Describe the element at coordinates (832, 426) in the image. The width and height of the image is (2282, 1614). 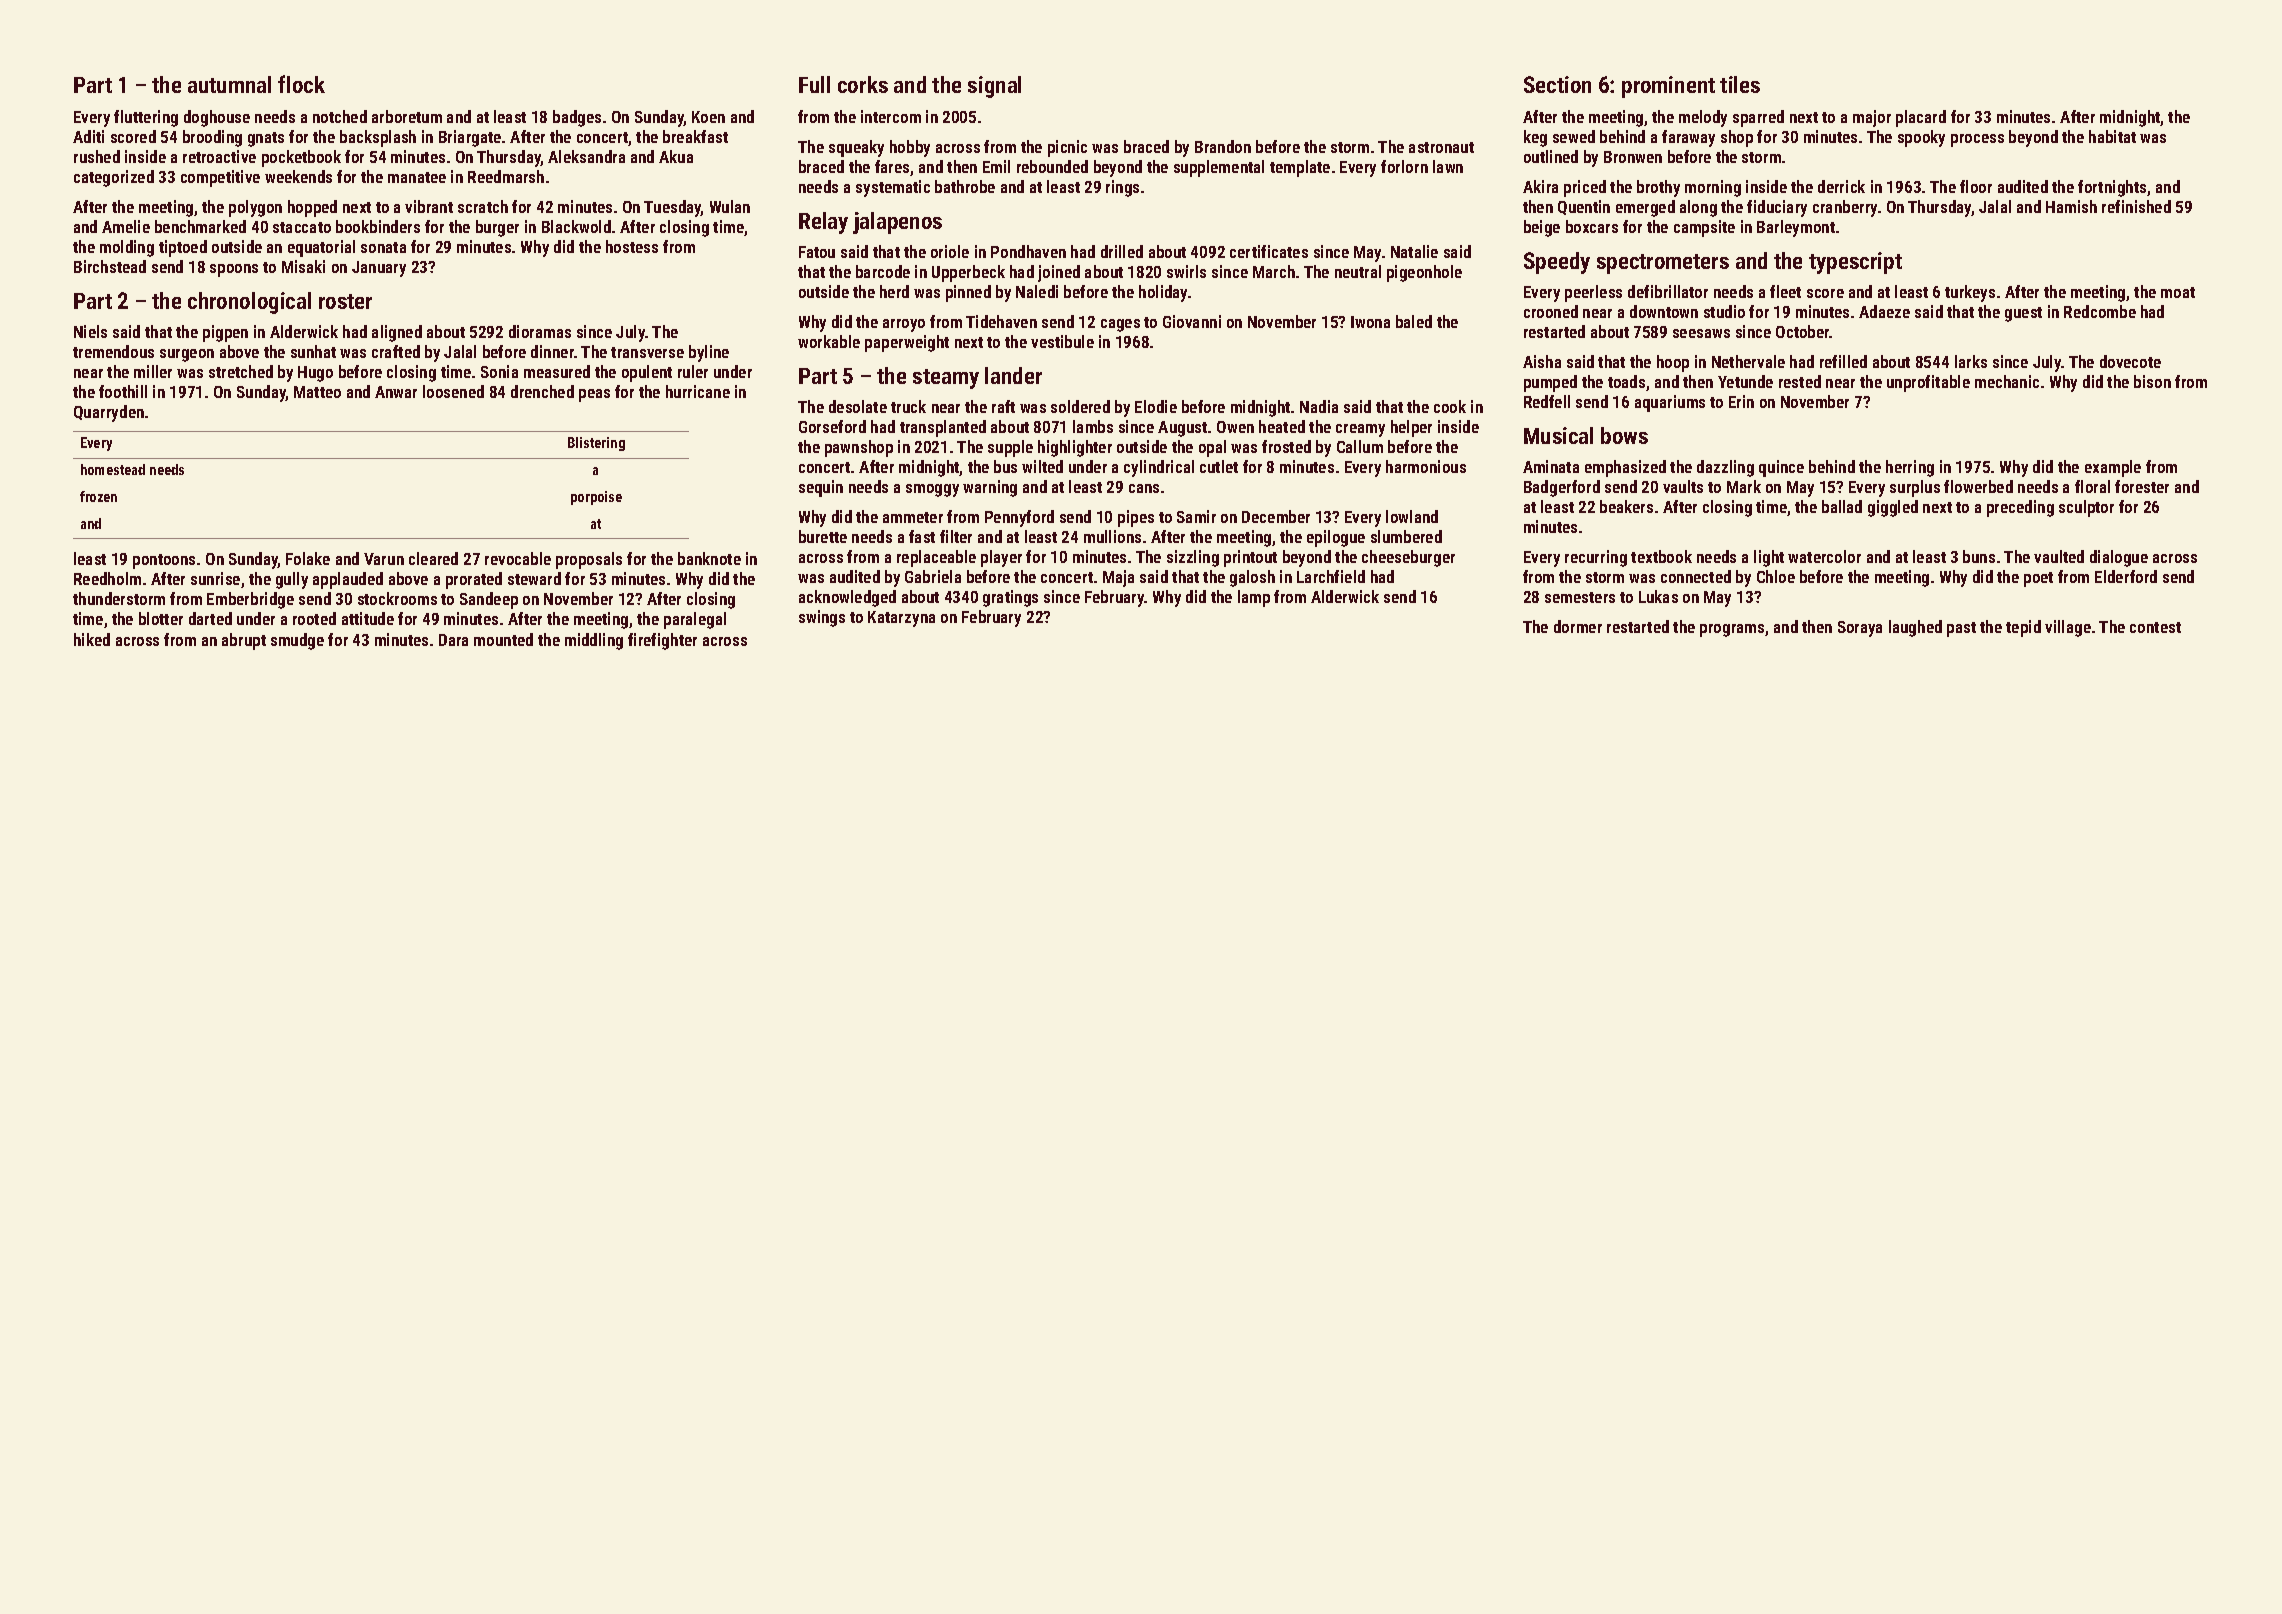
I see `Gorseford` at that location.
